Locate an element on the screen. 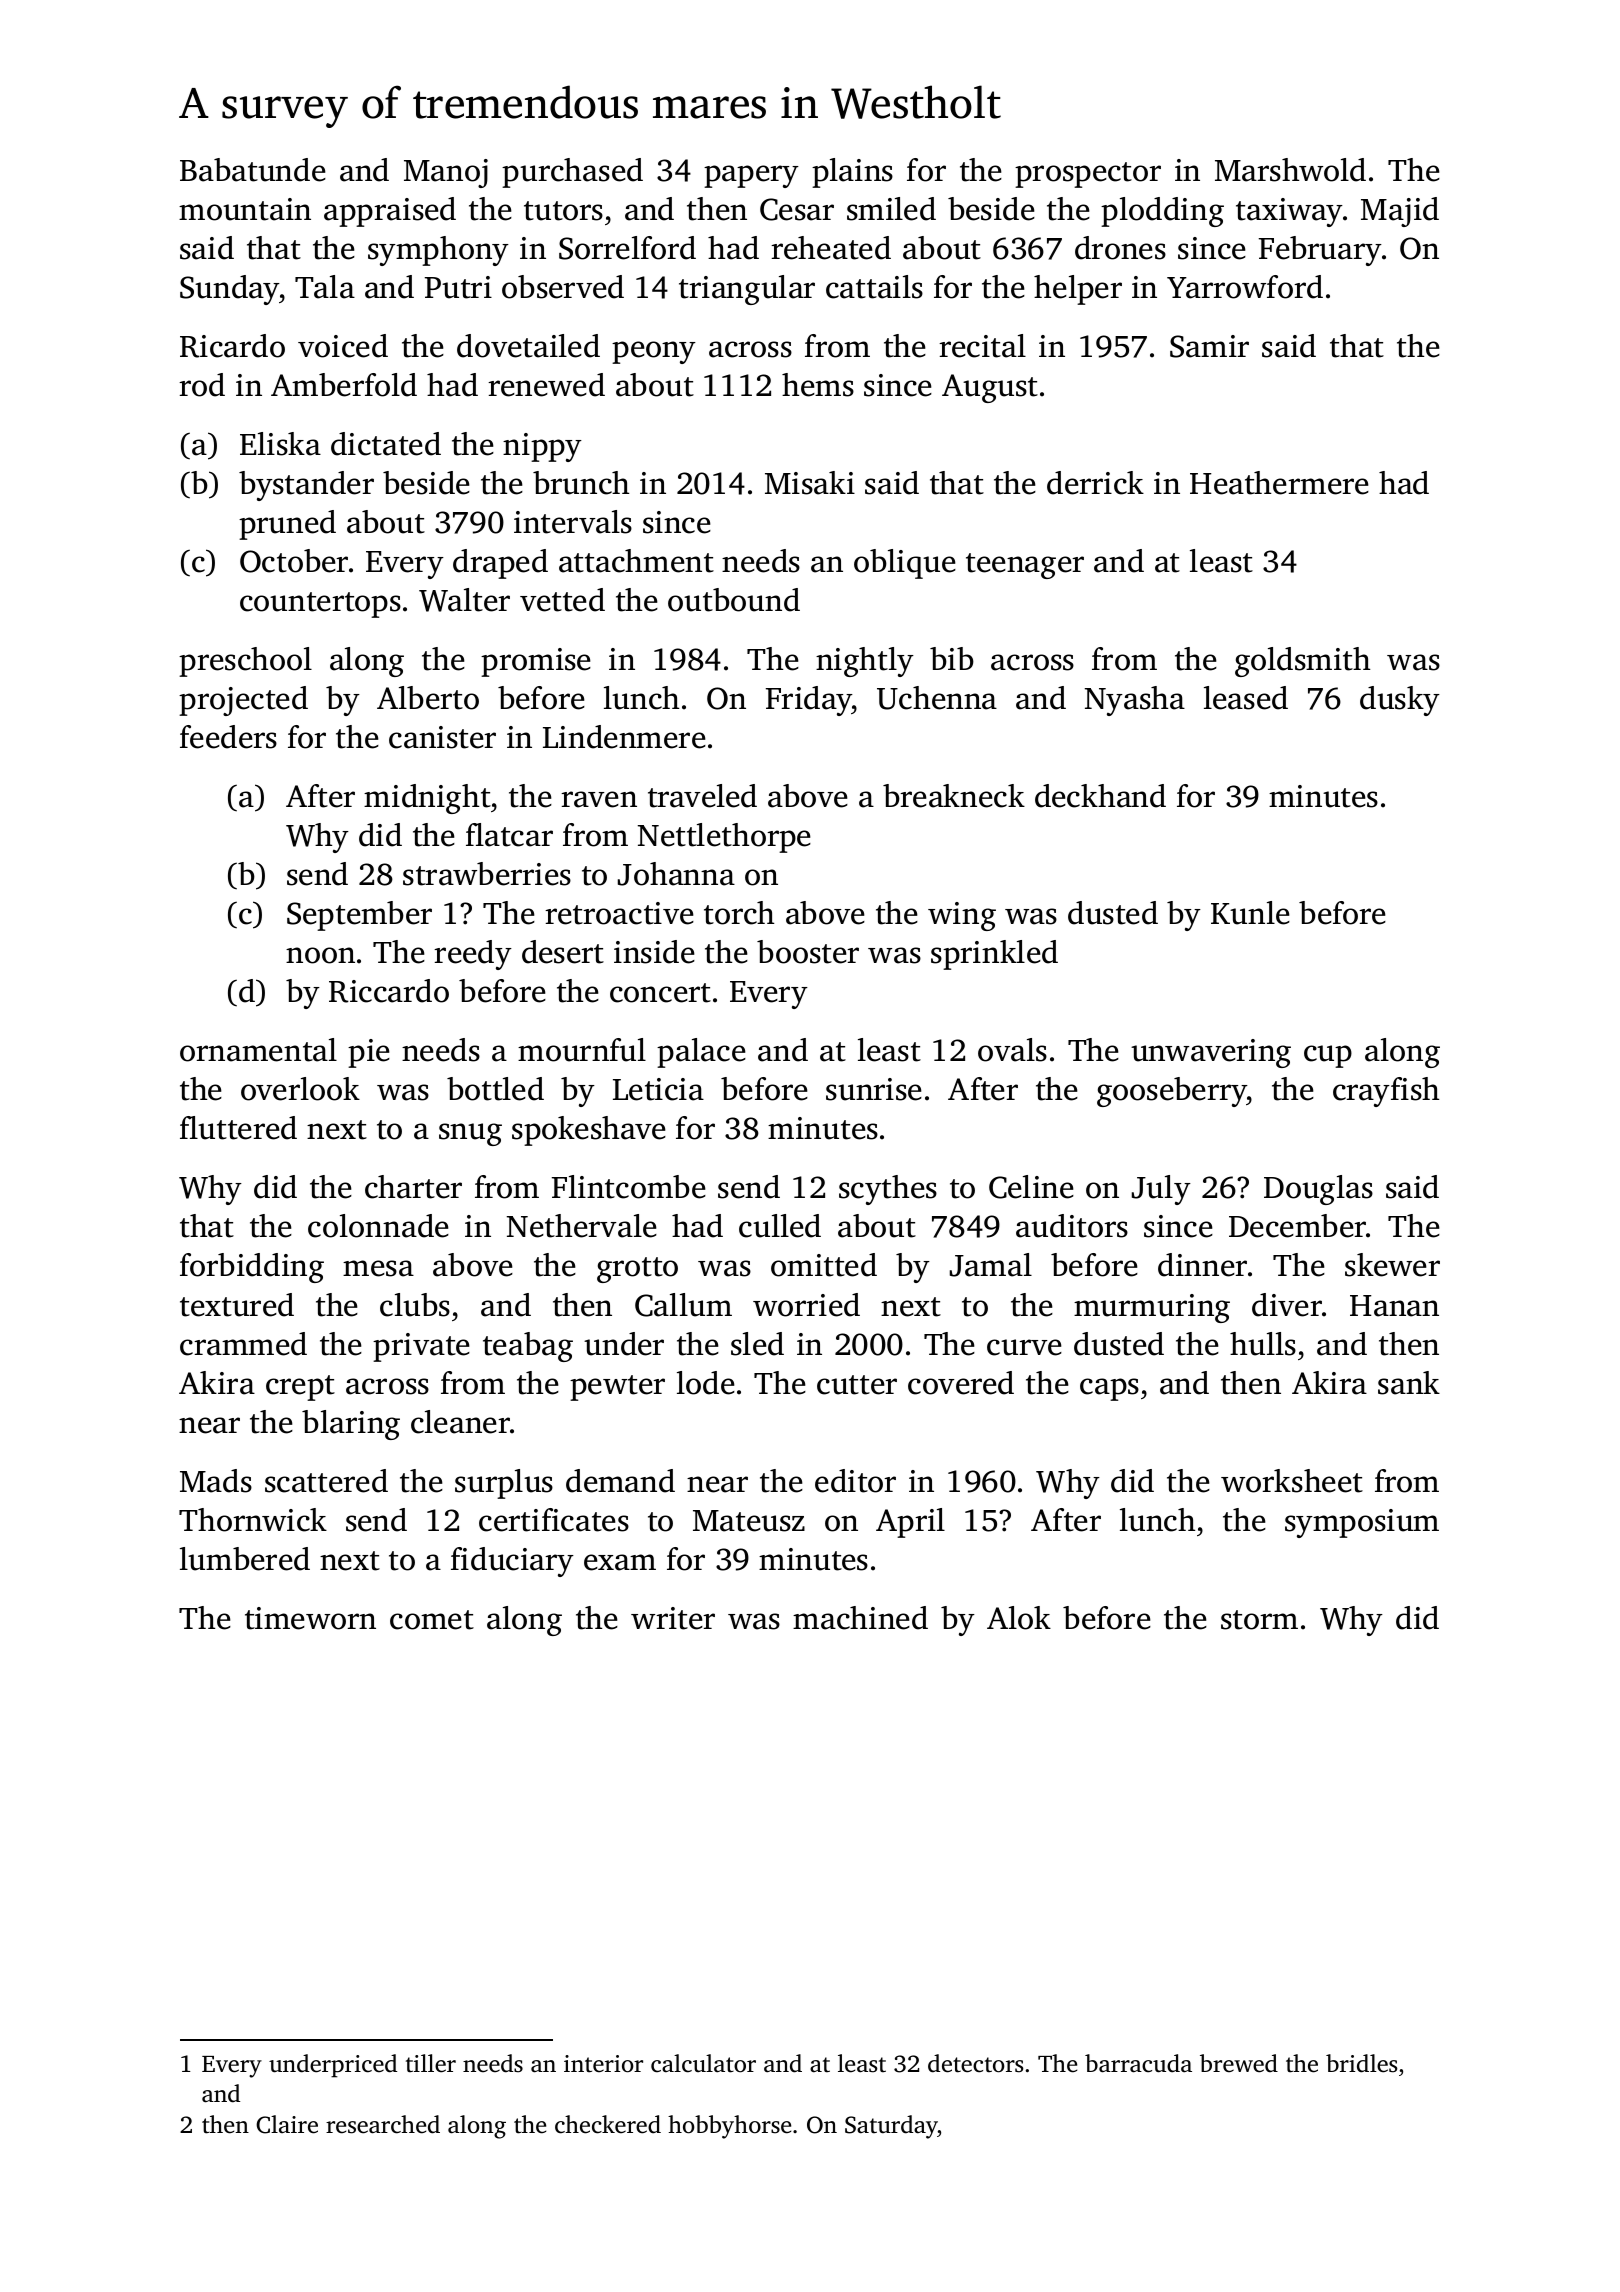 Image resolution: width=1620 pixels, height=2292 pixels. bridles is located at coordinates (1361, 2063).
